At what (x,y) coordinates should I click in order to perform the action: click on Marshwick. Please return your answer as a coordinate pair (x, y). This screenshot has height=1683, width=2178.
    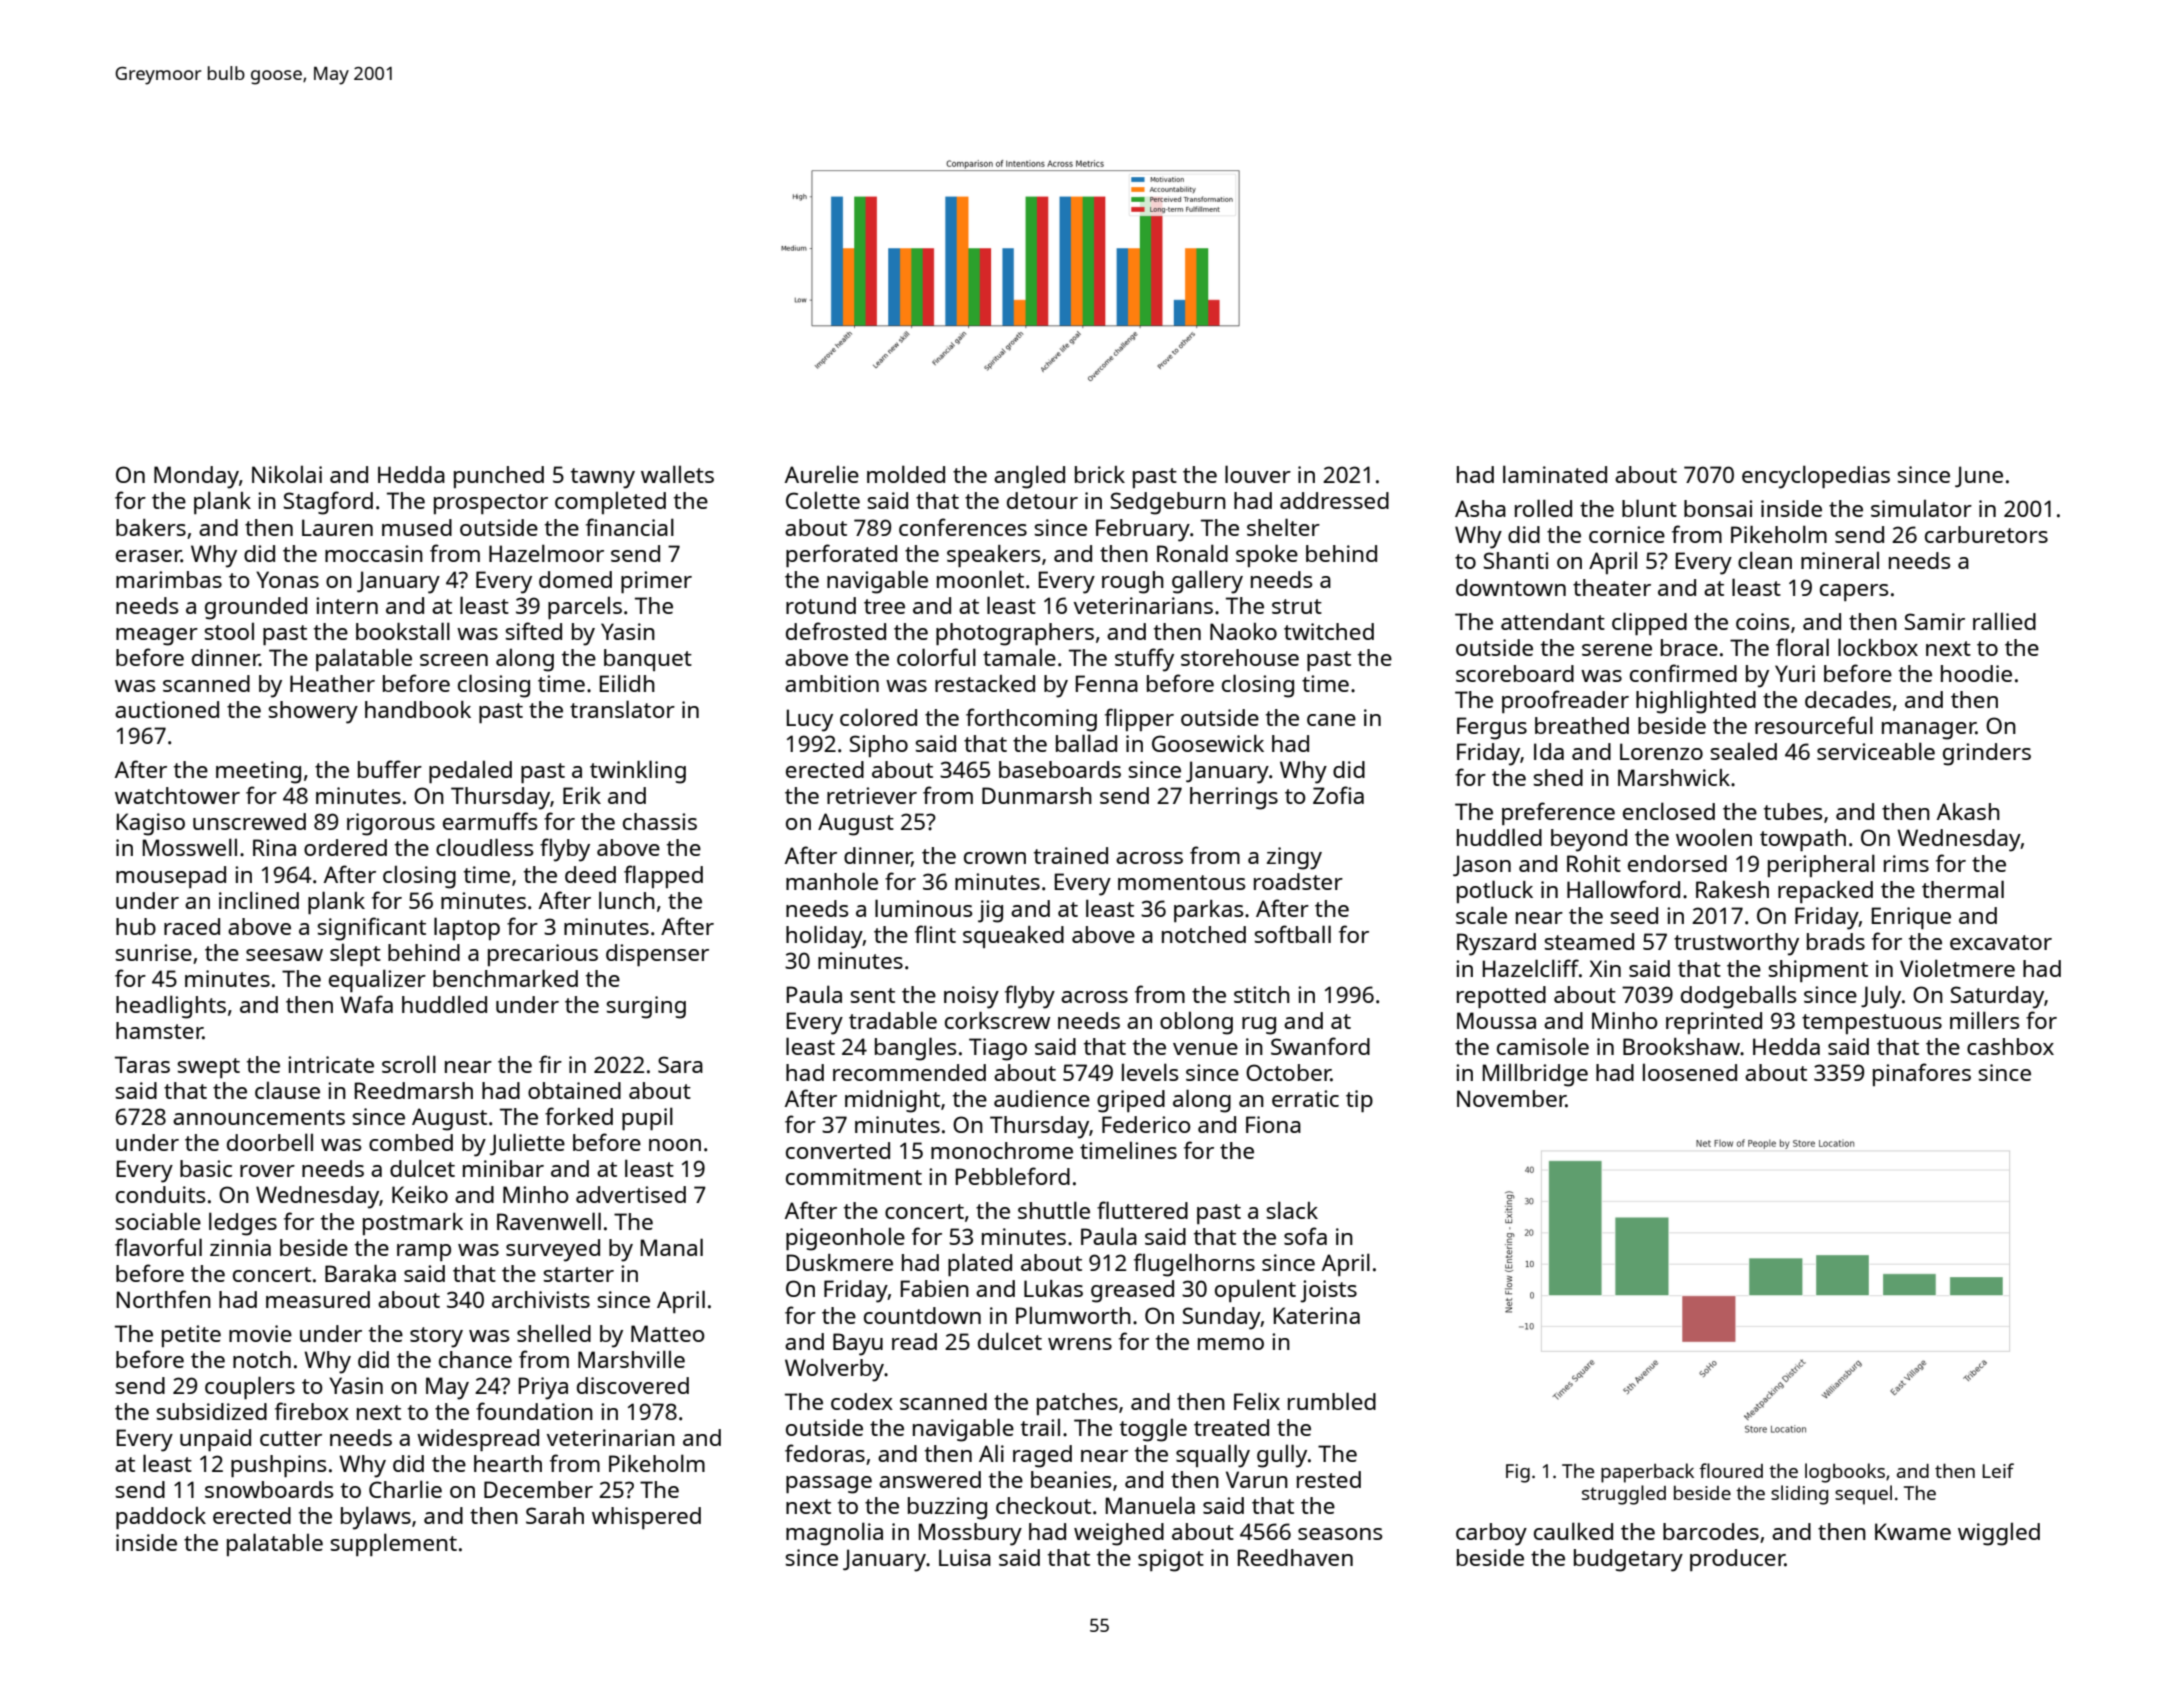
    Looking at the image, I should click on (1674, 777).
